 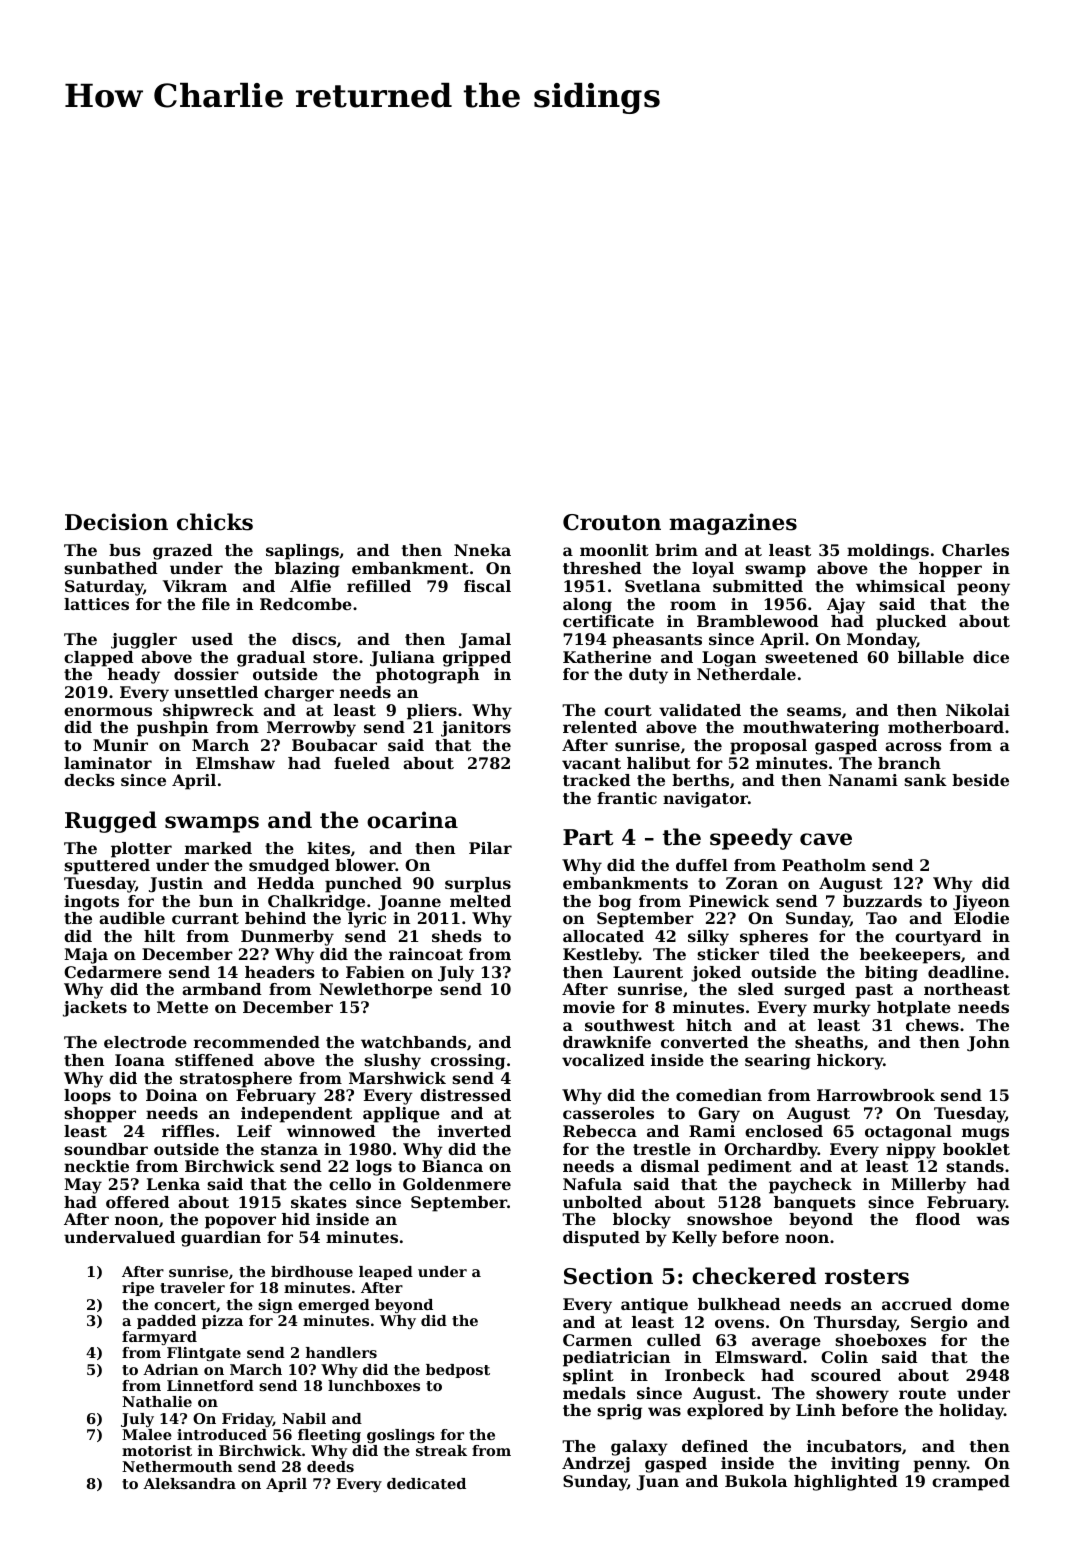 I want to click on frantic, so click(x=627, y=798).
